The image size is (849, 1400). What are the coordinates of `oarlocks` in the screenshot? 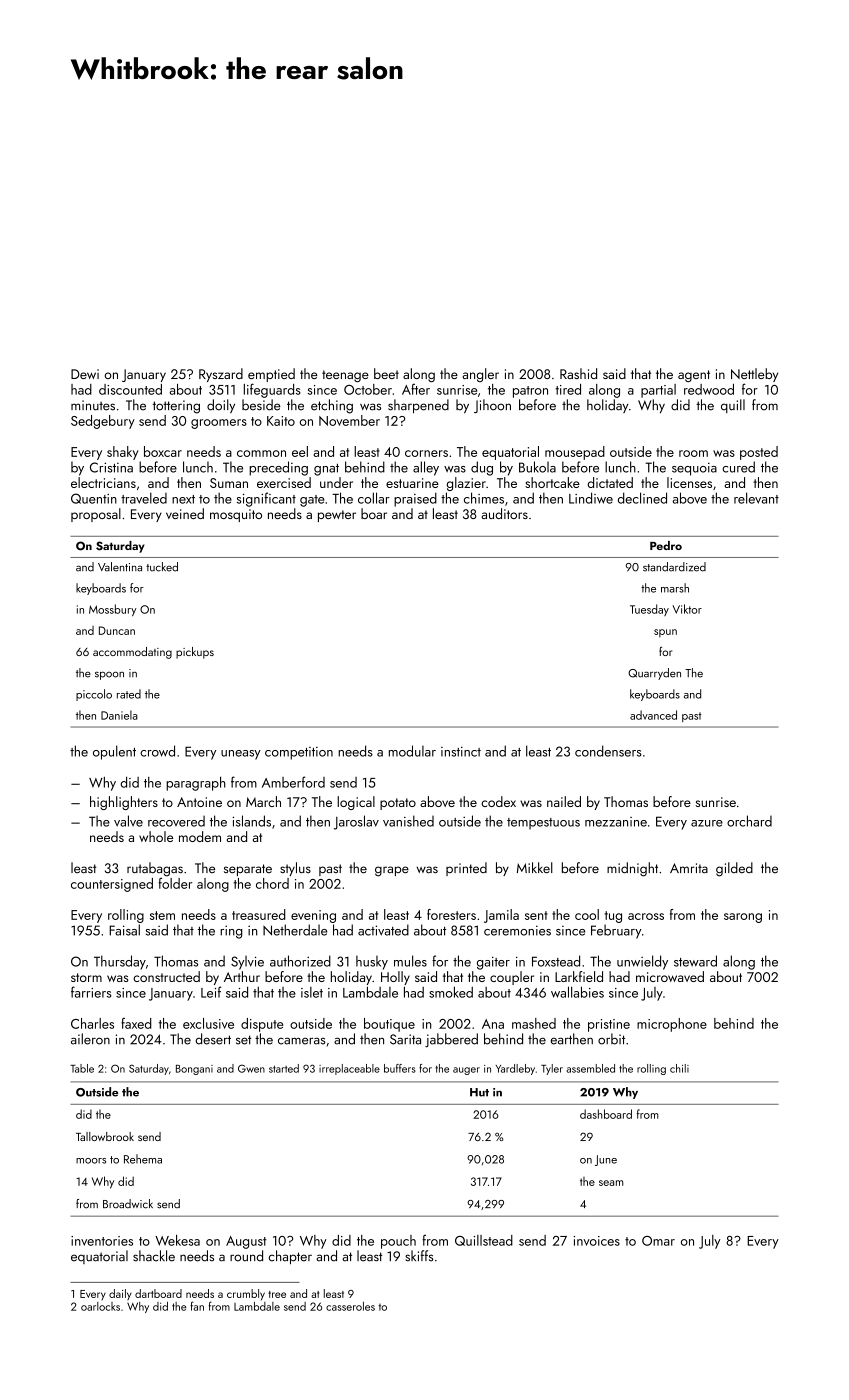 It's located at (100, 1306).
